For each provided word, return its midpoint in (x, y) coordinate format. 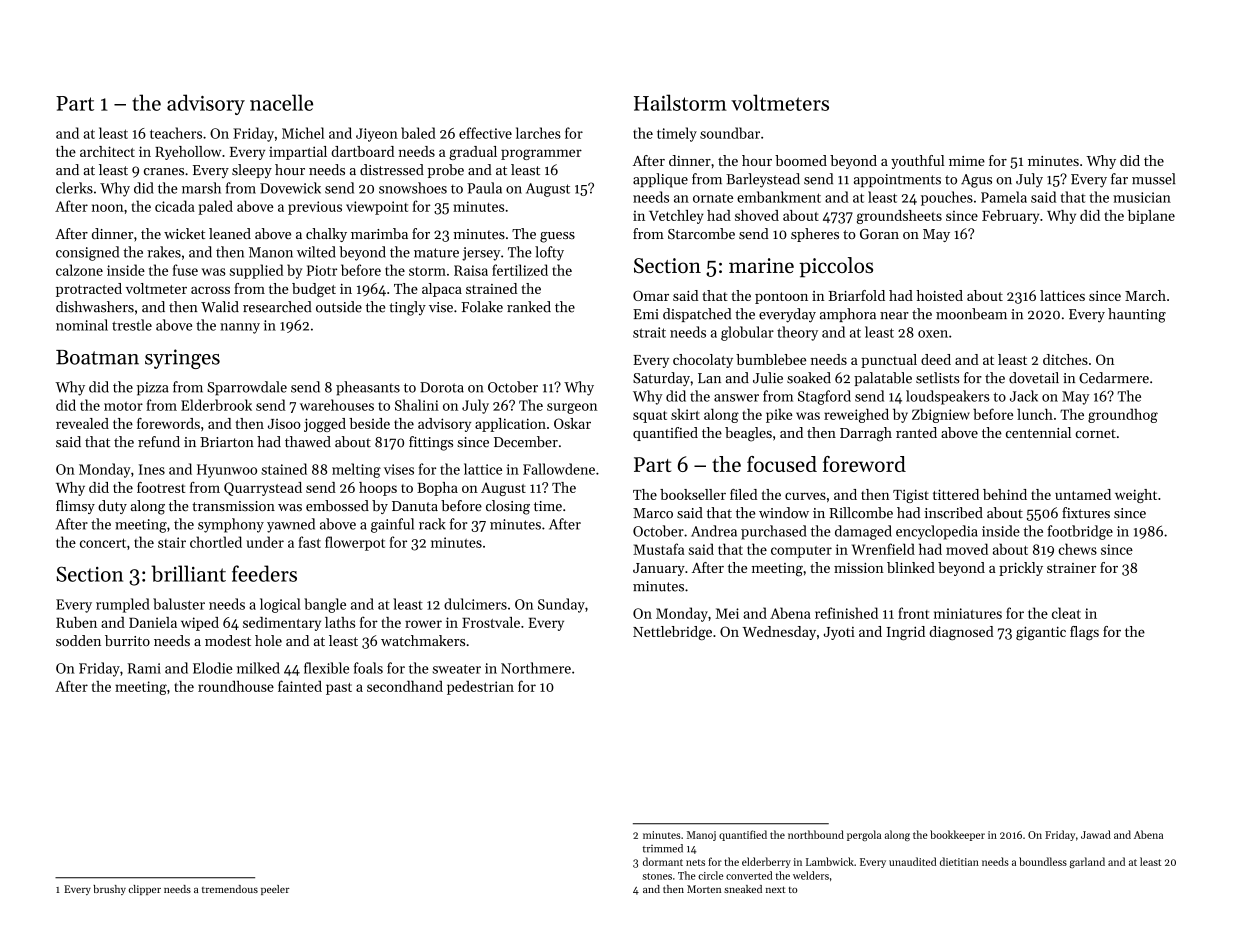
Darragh (866, 434)
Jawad (1096, 834)
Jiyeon (377, 135)
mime (967, 161)
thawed (308, 442)
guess (557, 237)
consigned (87, 253)
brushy (109, 890)
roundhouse (236, 686)
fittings (431, 443)
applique (660, 180)
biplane (1151, 217)
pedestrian (480, 688)
